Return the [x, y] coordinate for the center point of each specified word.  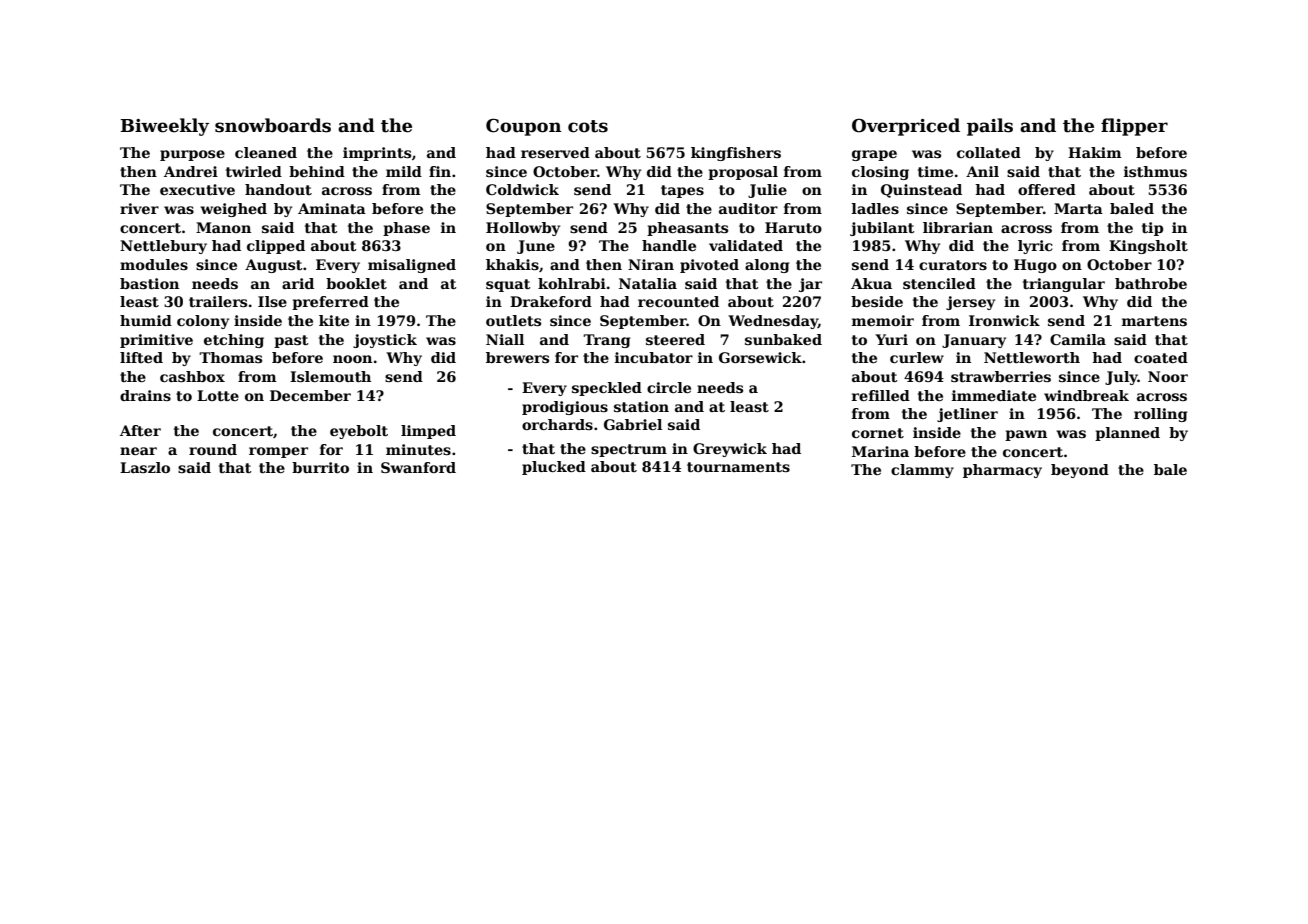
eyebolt [359, 432]
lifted [141, 357]
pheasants [687, 229]
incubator [654, 357]
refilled [881, 395]
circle [669, 387]
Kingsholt [1148, 247]
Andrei [191, 171]
